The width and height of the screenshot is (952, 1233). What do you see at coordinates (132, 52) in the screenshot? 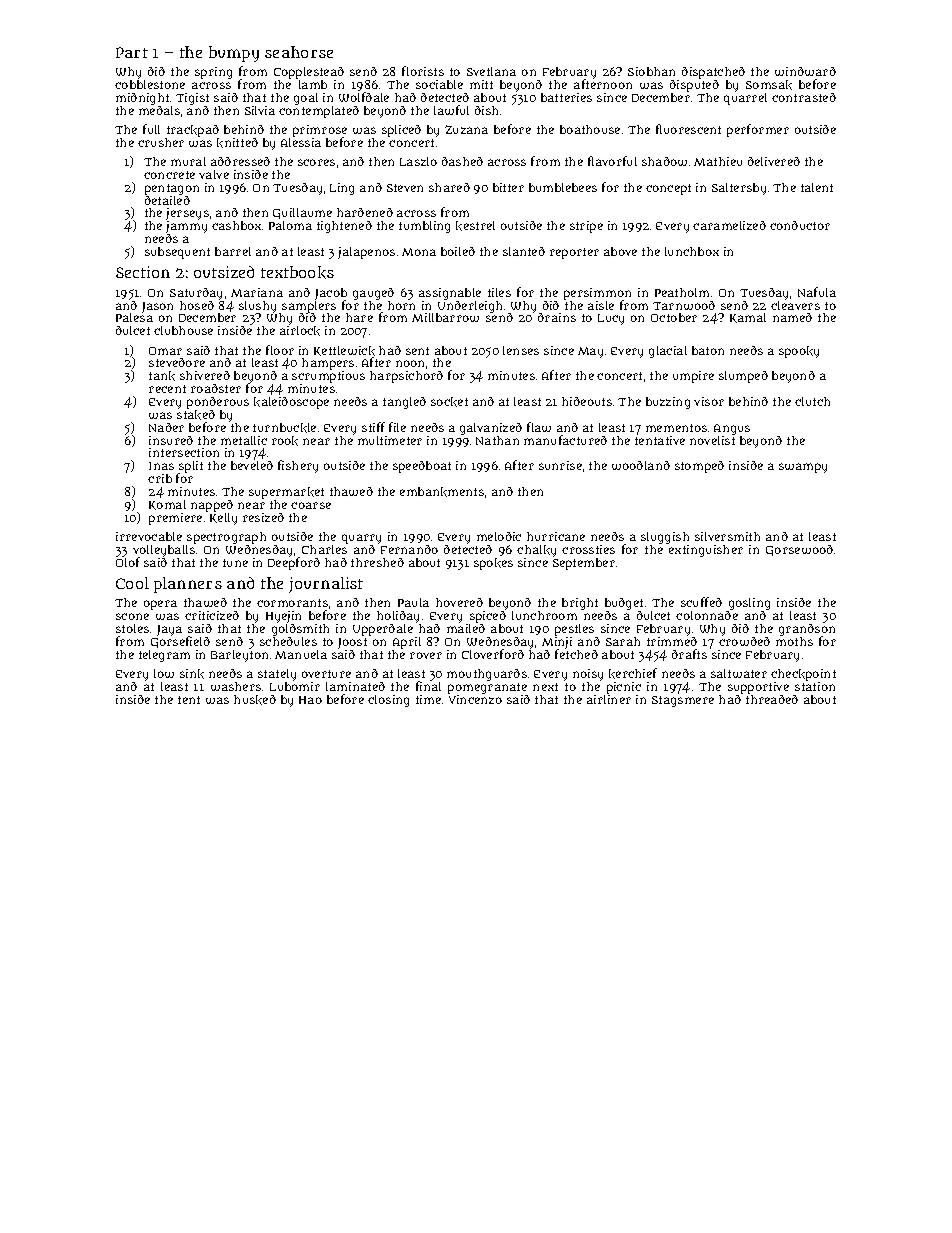
I see `Part` at bounding box center [132, 52].
